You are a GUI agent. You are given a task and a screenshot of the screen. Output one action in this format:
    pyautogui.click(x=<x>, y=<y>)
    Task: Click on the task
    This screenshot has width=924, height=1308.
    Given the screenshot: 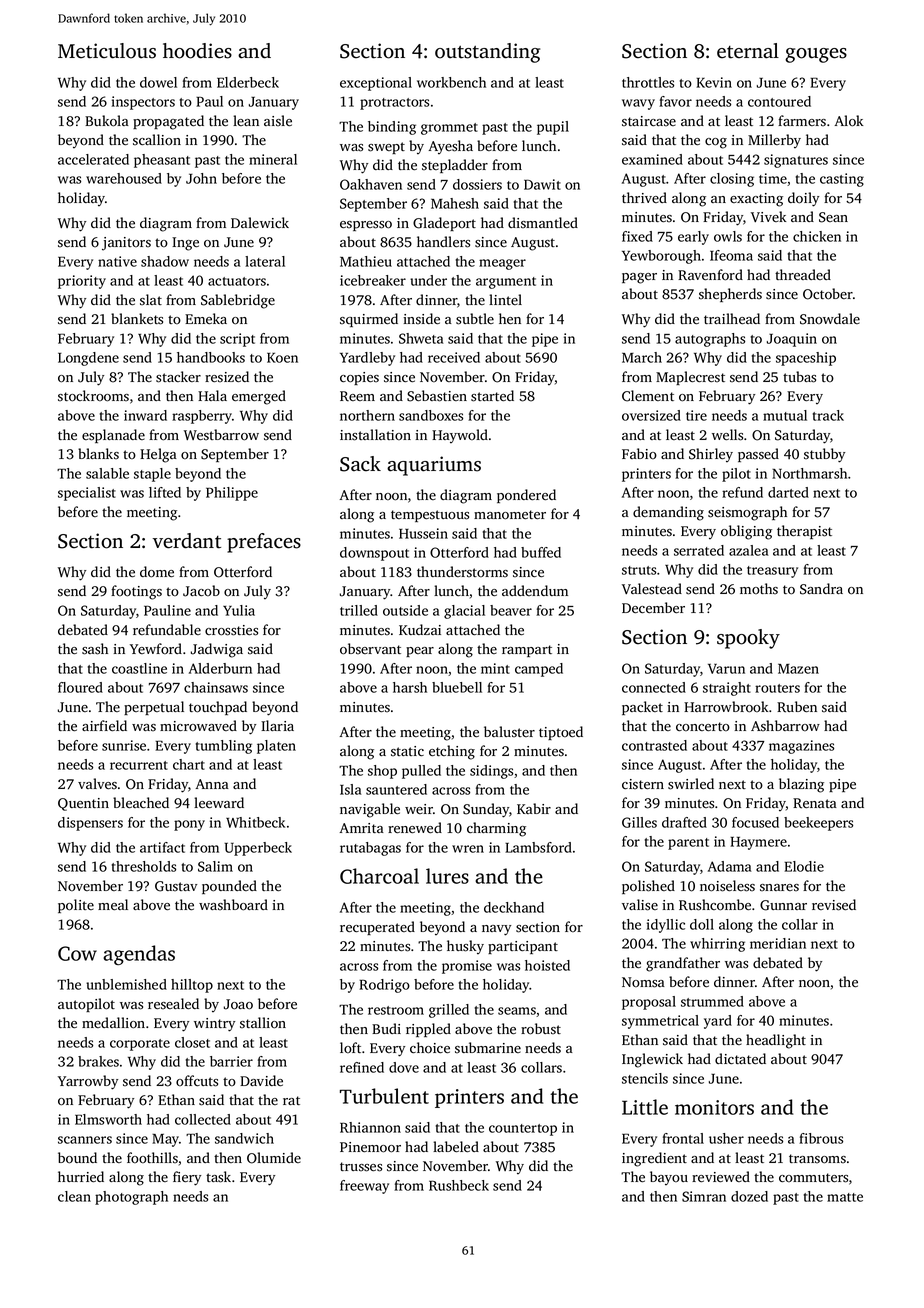 What is the action you would take?
    pyautogui.click(x=218, y=1177)
